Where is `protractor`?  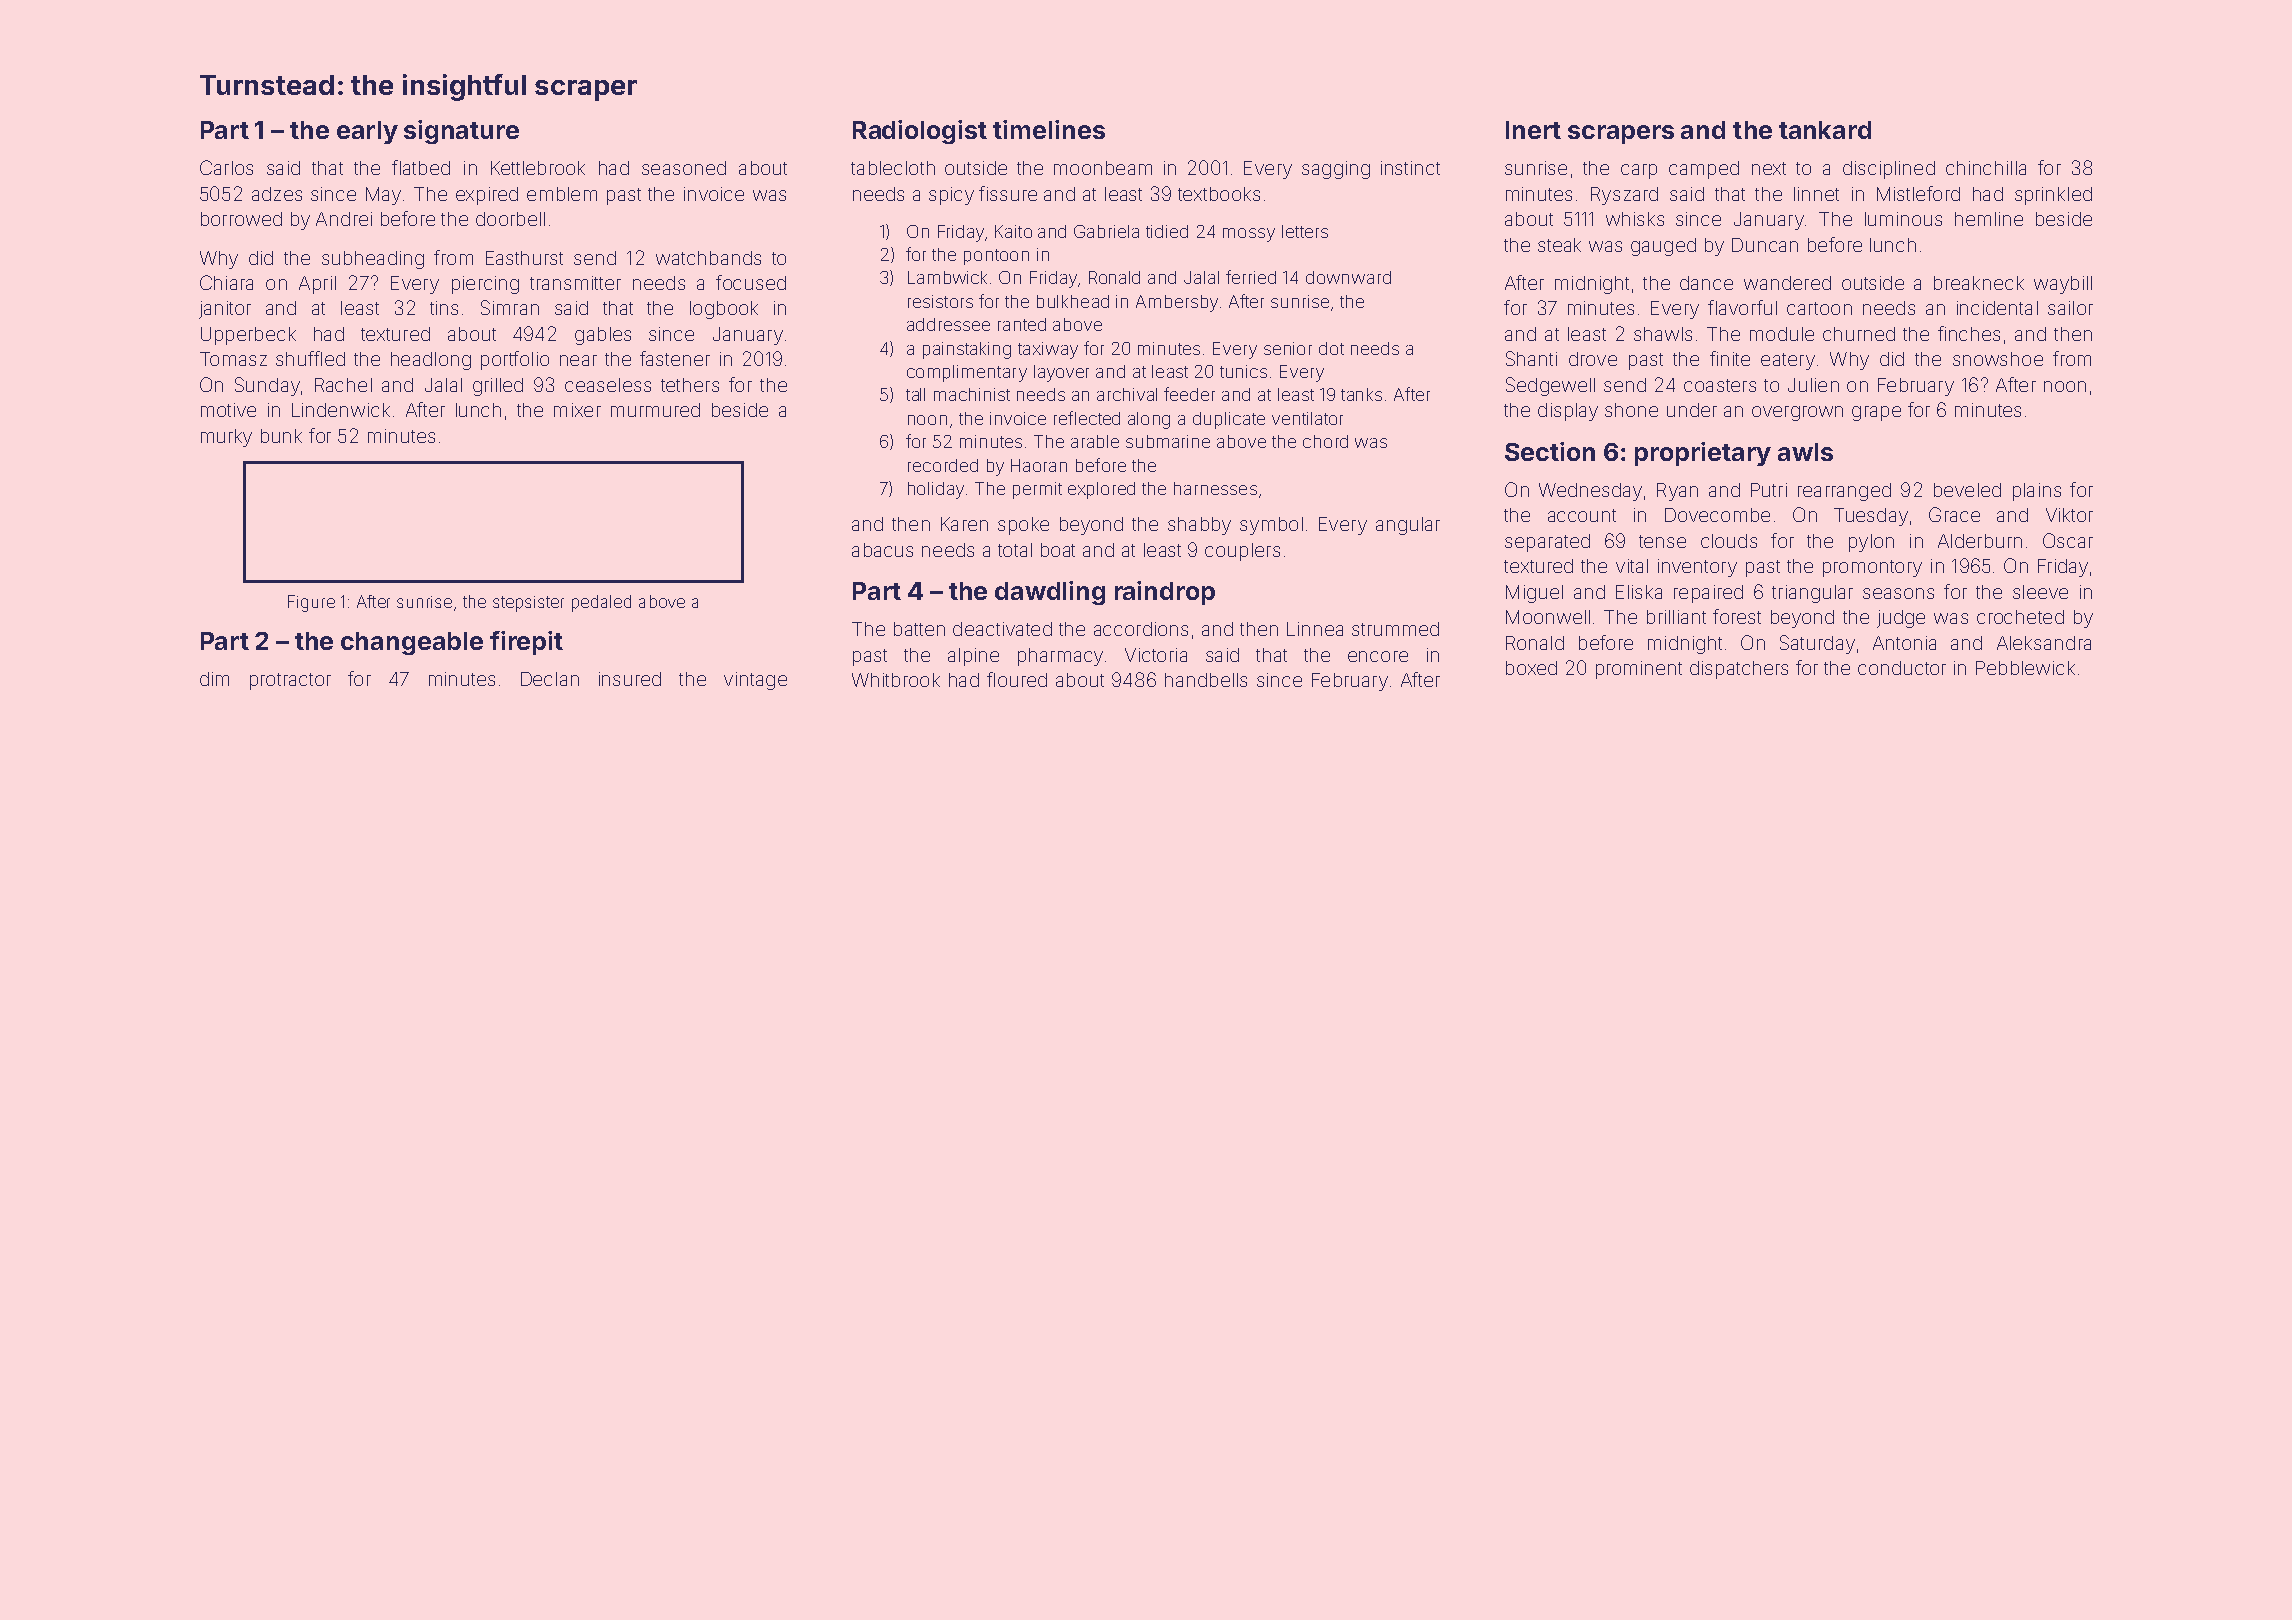 protractor is located at coordinates (290, 681).
